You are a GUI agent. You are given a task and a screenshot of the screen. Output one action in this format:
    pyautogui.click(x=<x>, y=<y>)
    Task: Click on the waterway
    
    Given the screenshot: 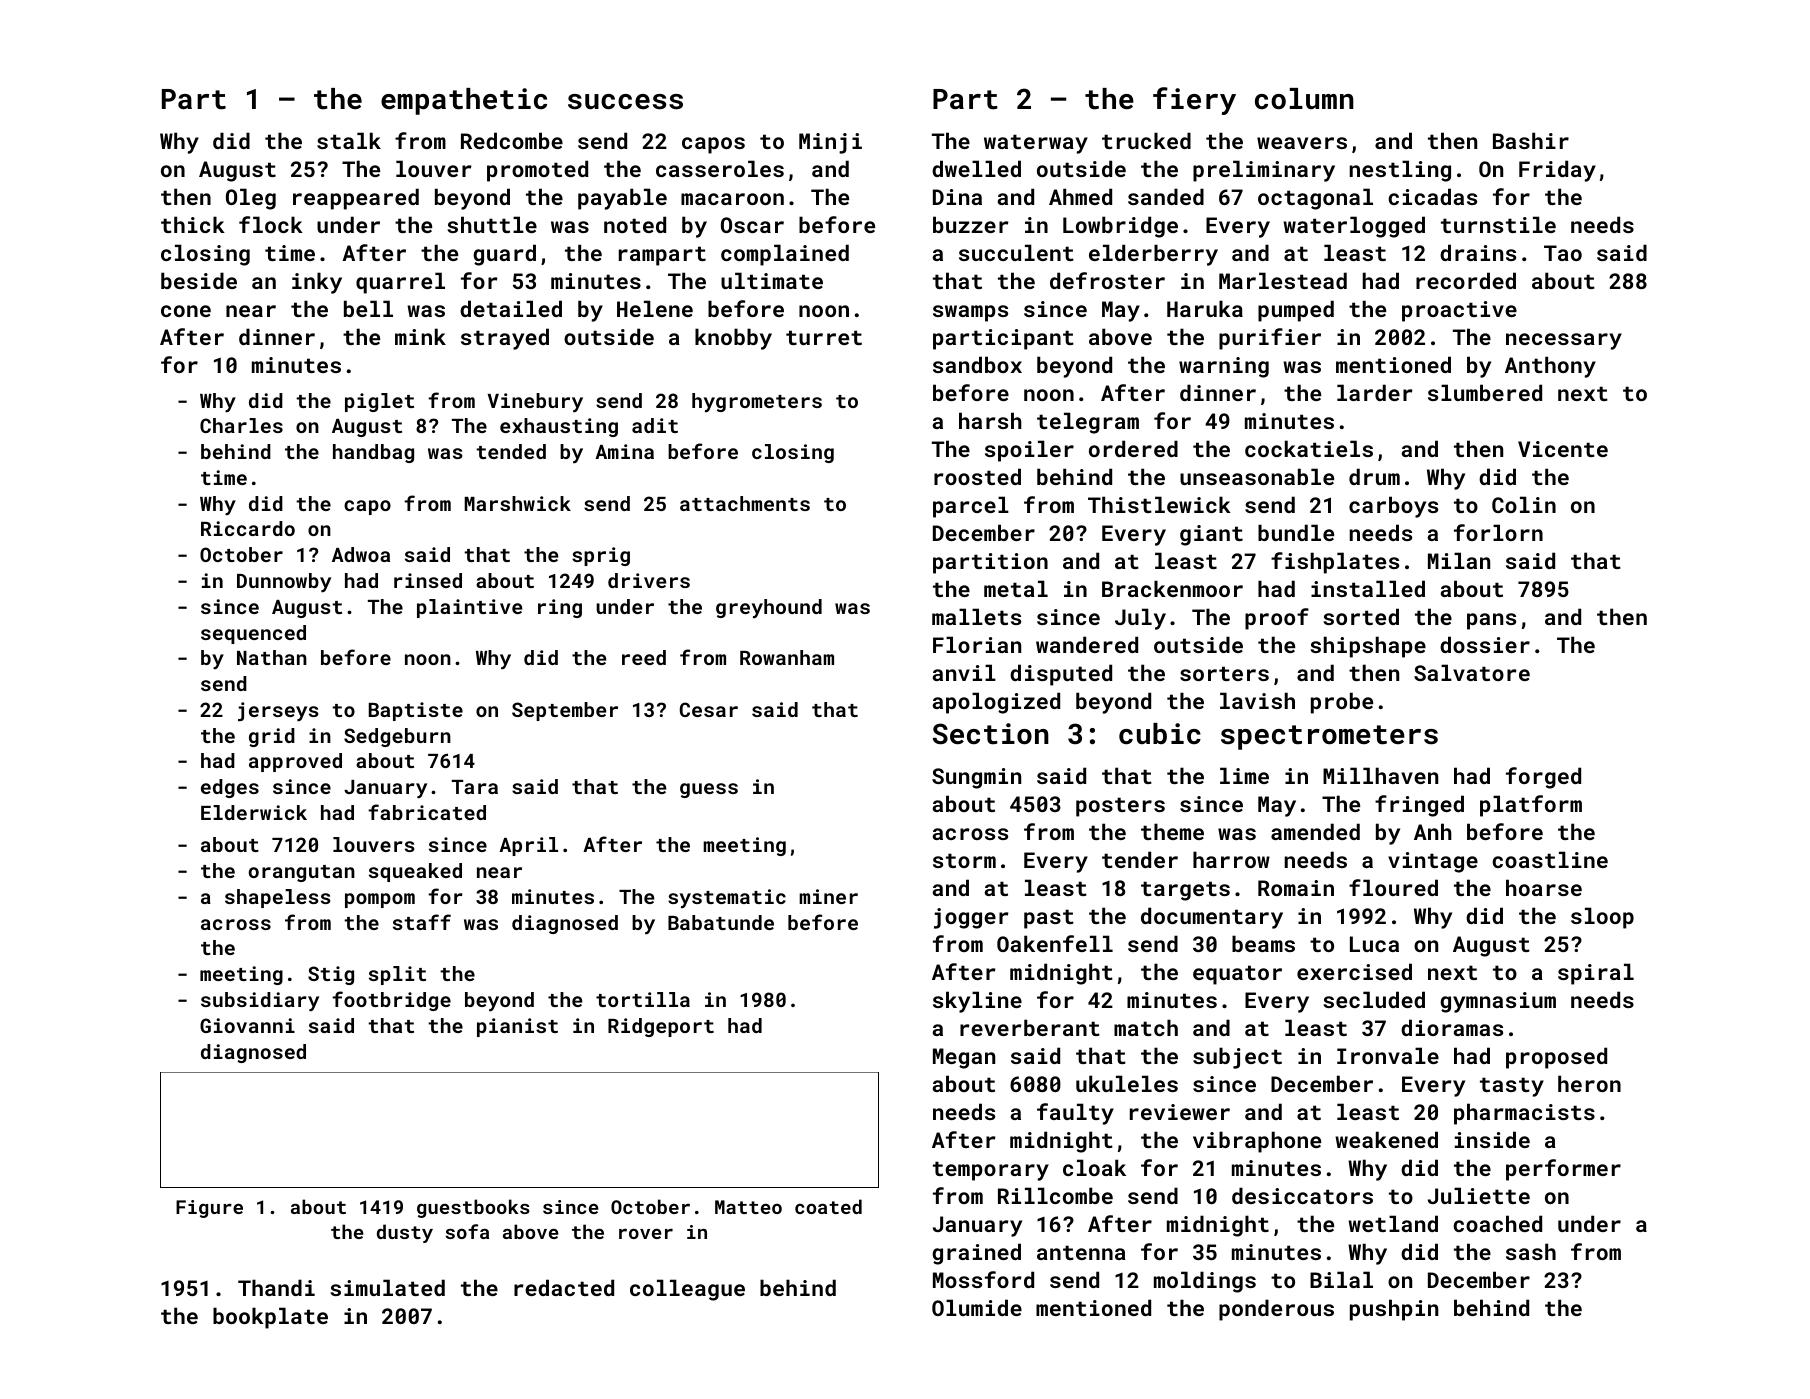 What is the action you would take?
    pyautogui.click(x=1036, y=144)
